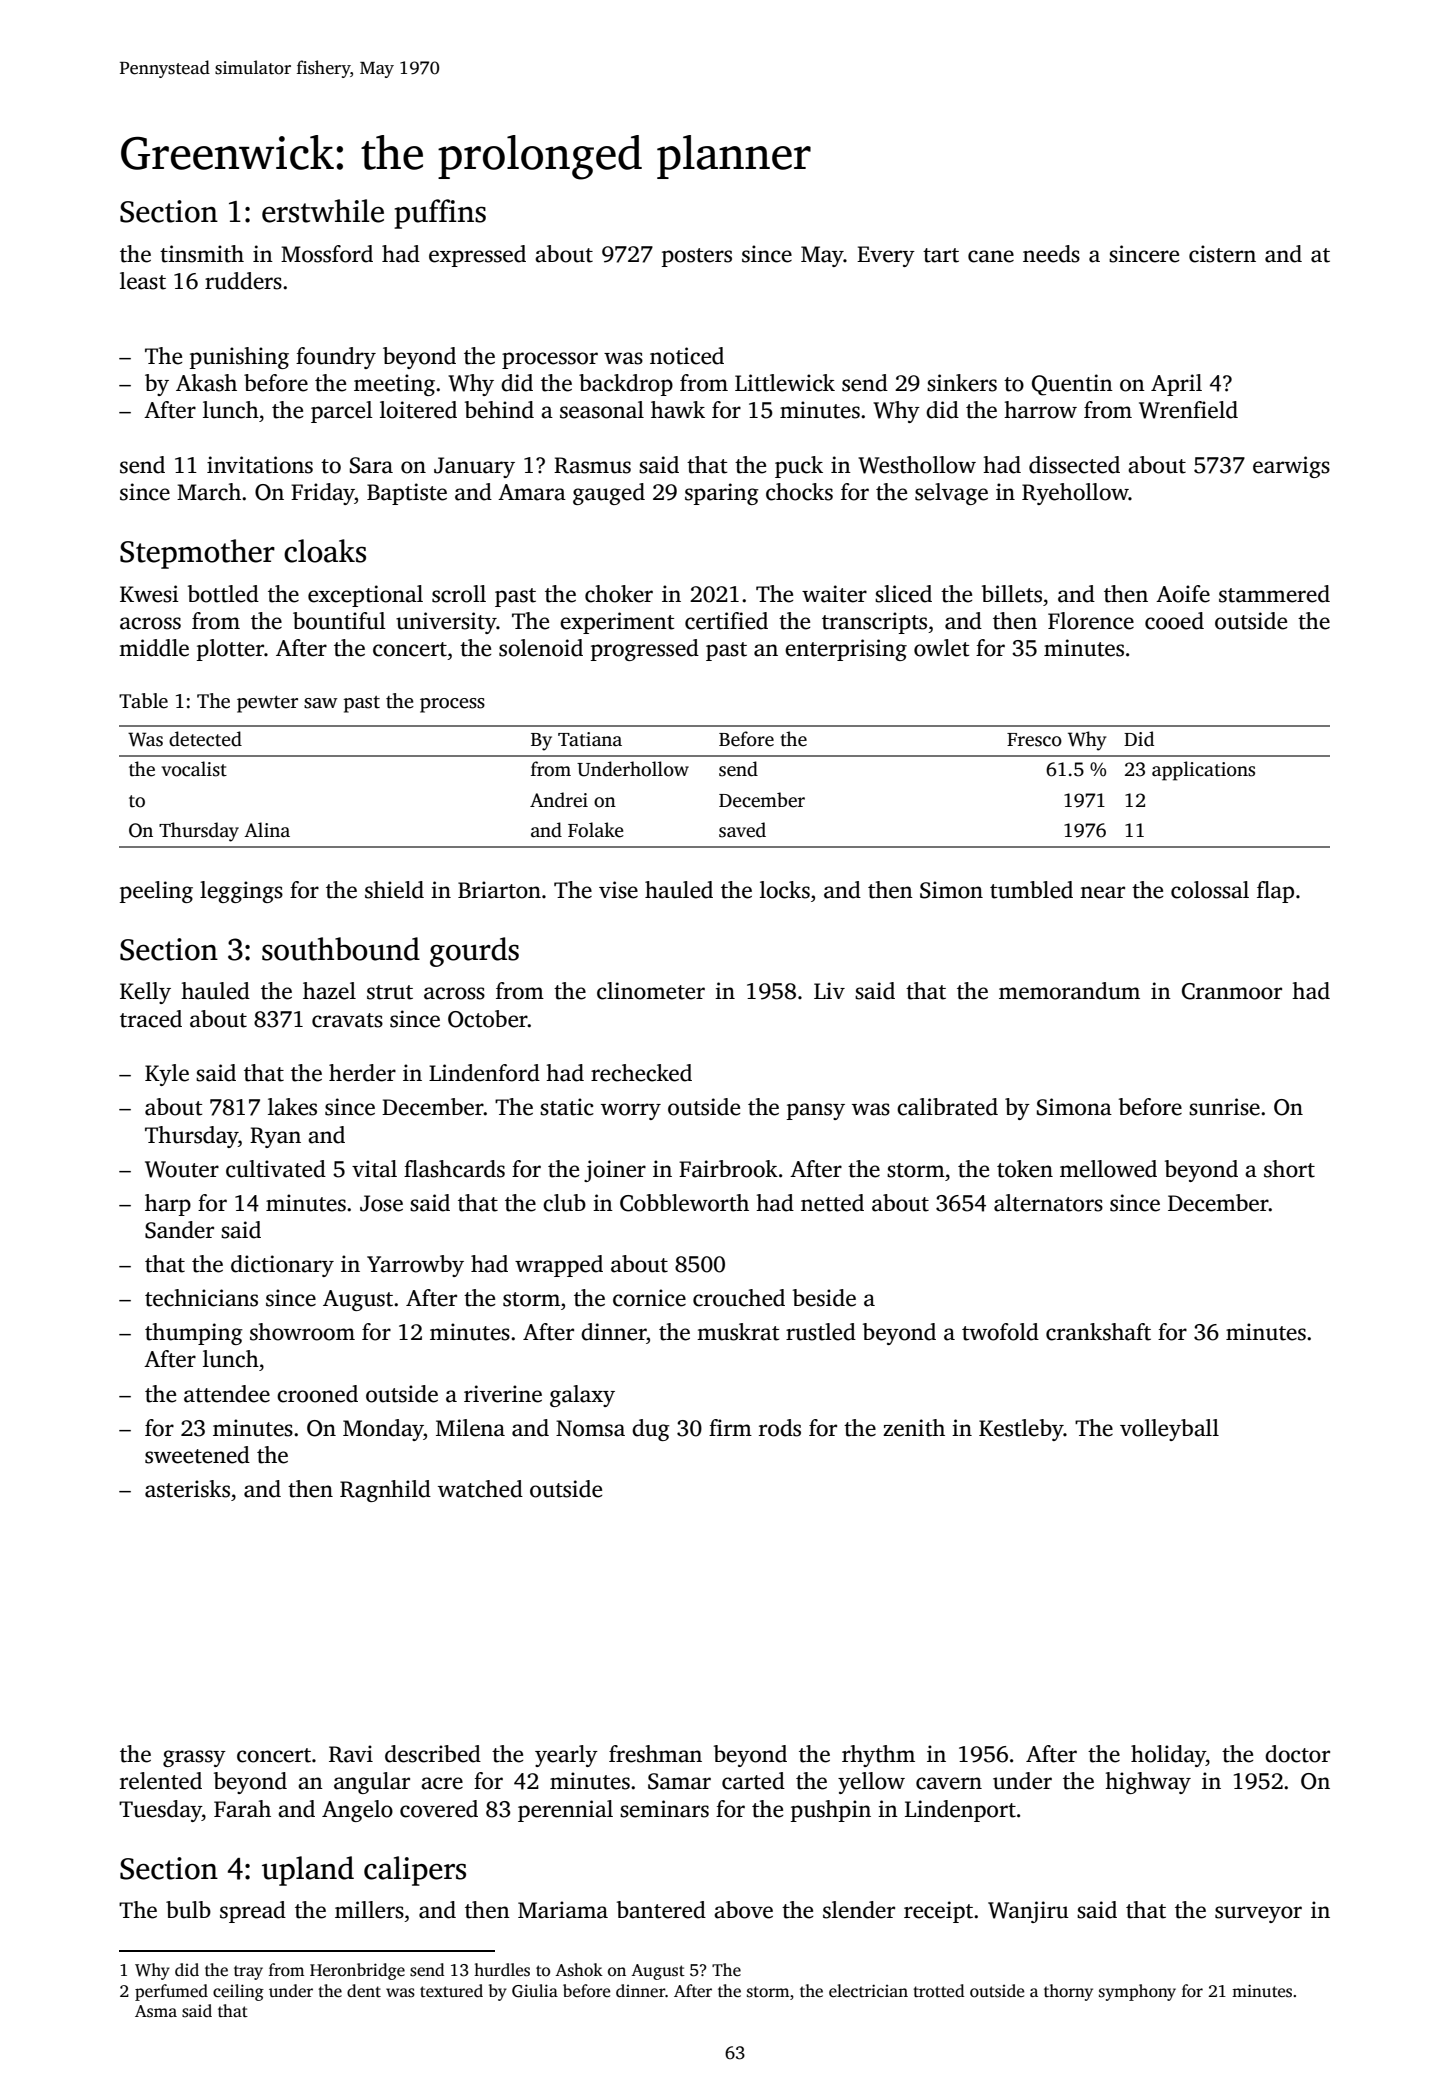 This page has height=2100, width=1450. Describe the element at coordinates (834, 594) in the page. I see `waiter` at that location.
